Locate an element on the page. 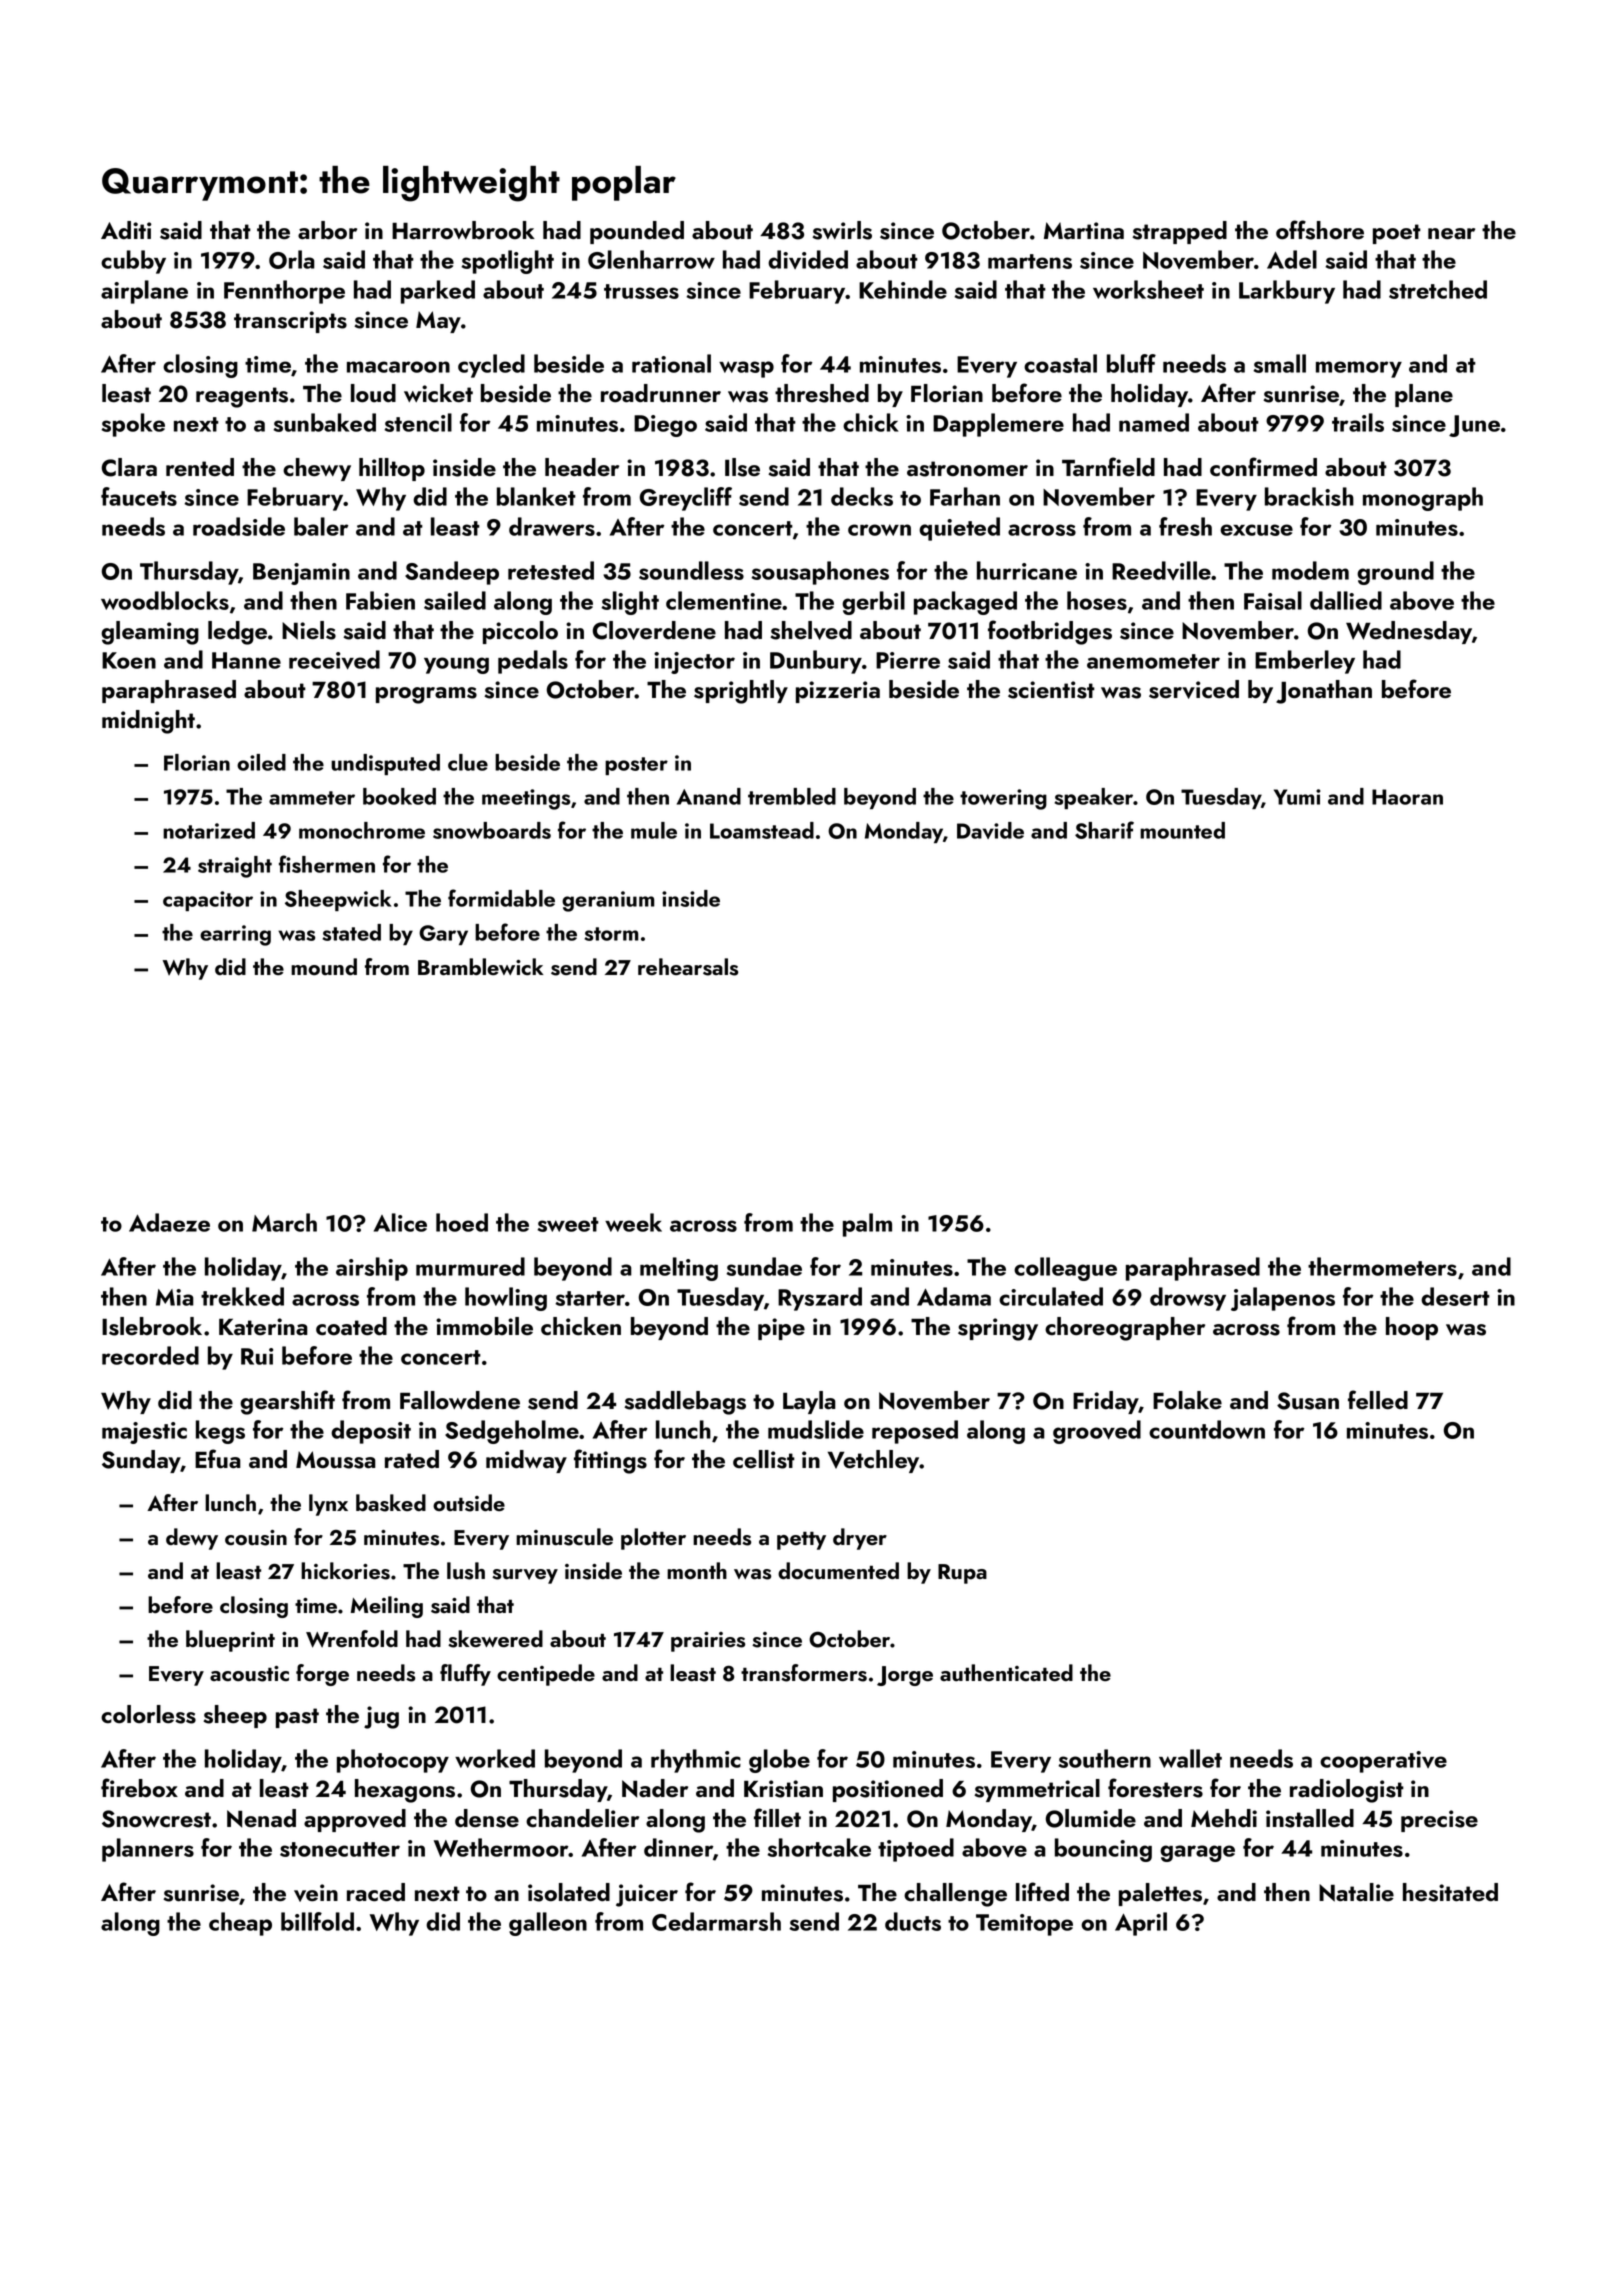 Image resolution: width=1620 pixels, height=2292 pixels. cousin is located at coordinates (256, 1538).
